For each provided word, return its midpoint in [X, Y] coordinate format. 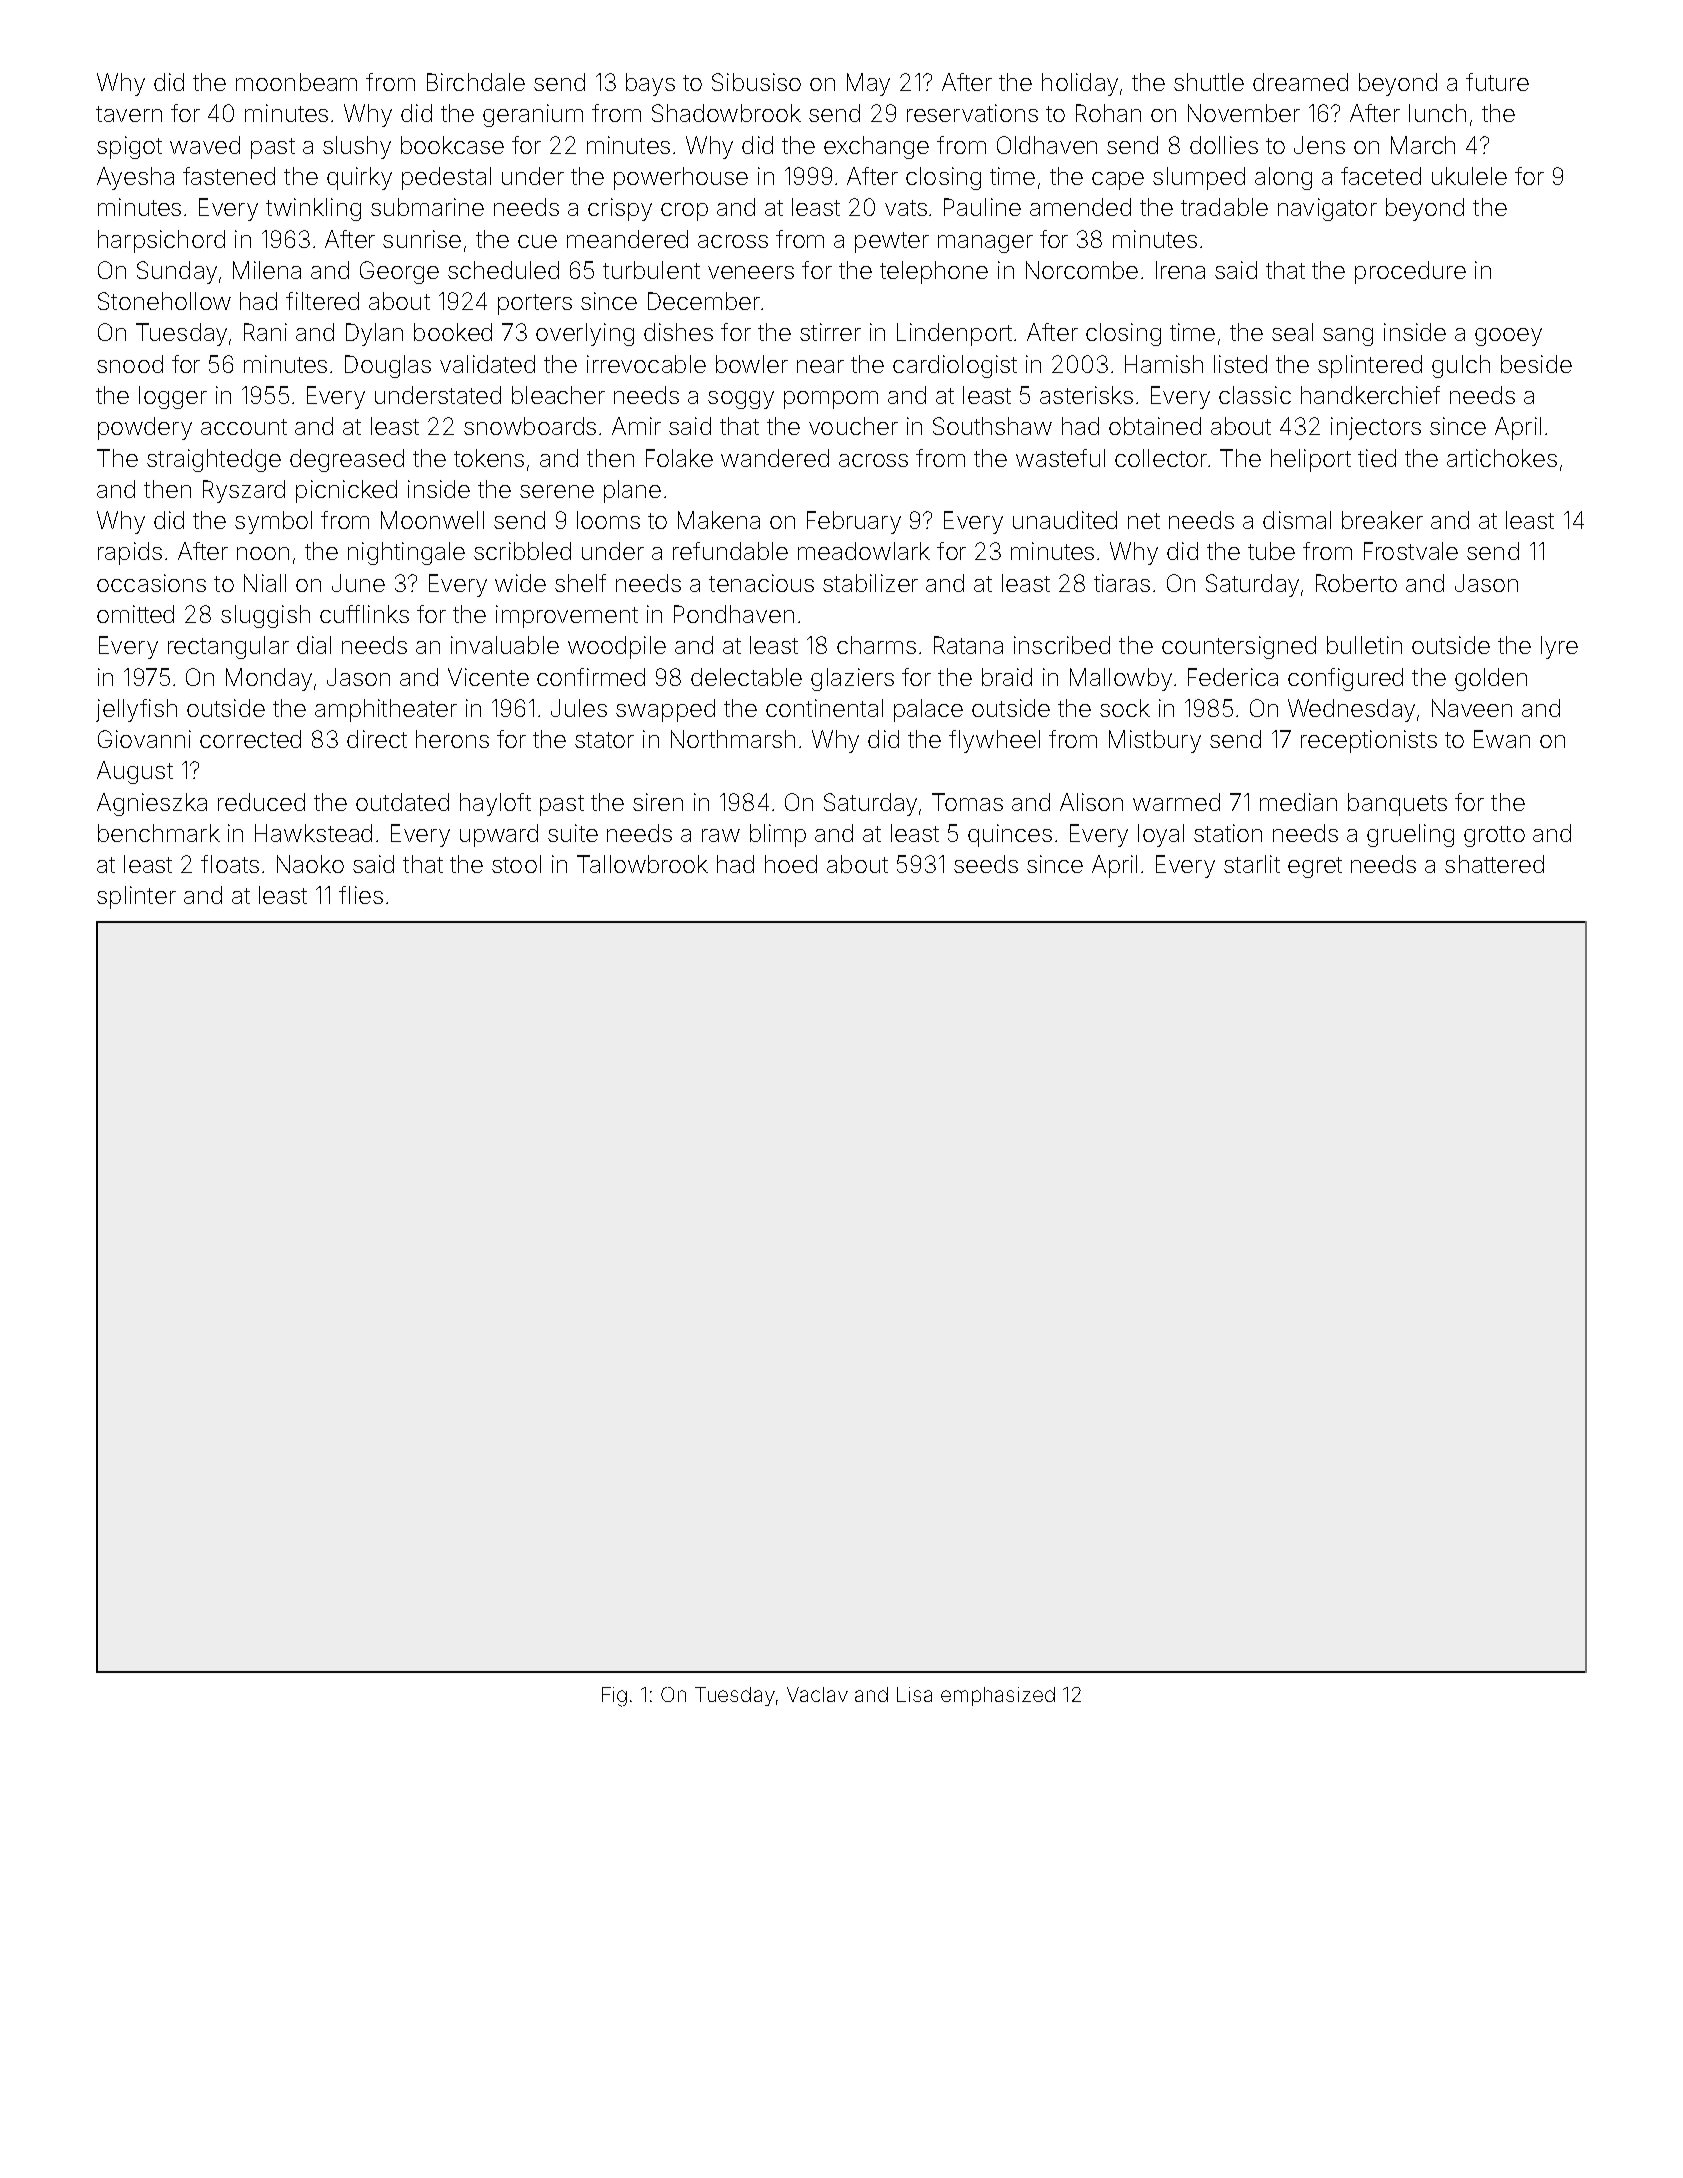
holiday [1080, 84]
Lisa [914, 1694]
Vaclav [817, 1694]
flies [361, 895]
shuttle [1209, 82]
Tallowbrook [642, 864]
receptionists [1369, 741]
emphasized [998, 1696]
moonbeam [296, 82]
